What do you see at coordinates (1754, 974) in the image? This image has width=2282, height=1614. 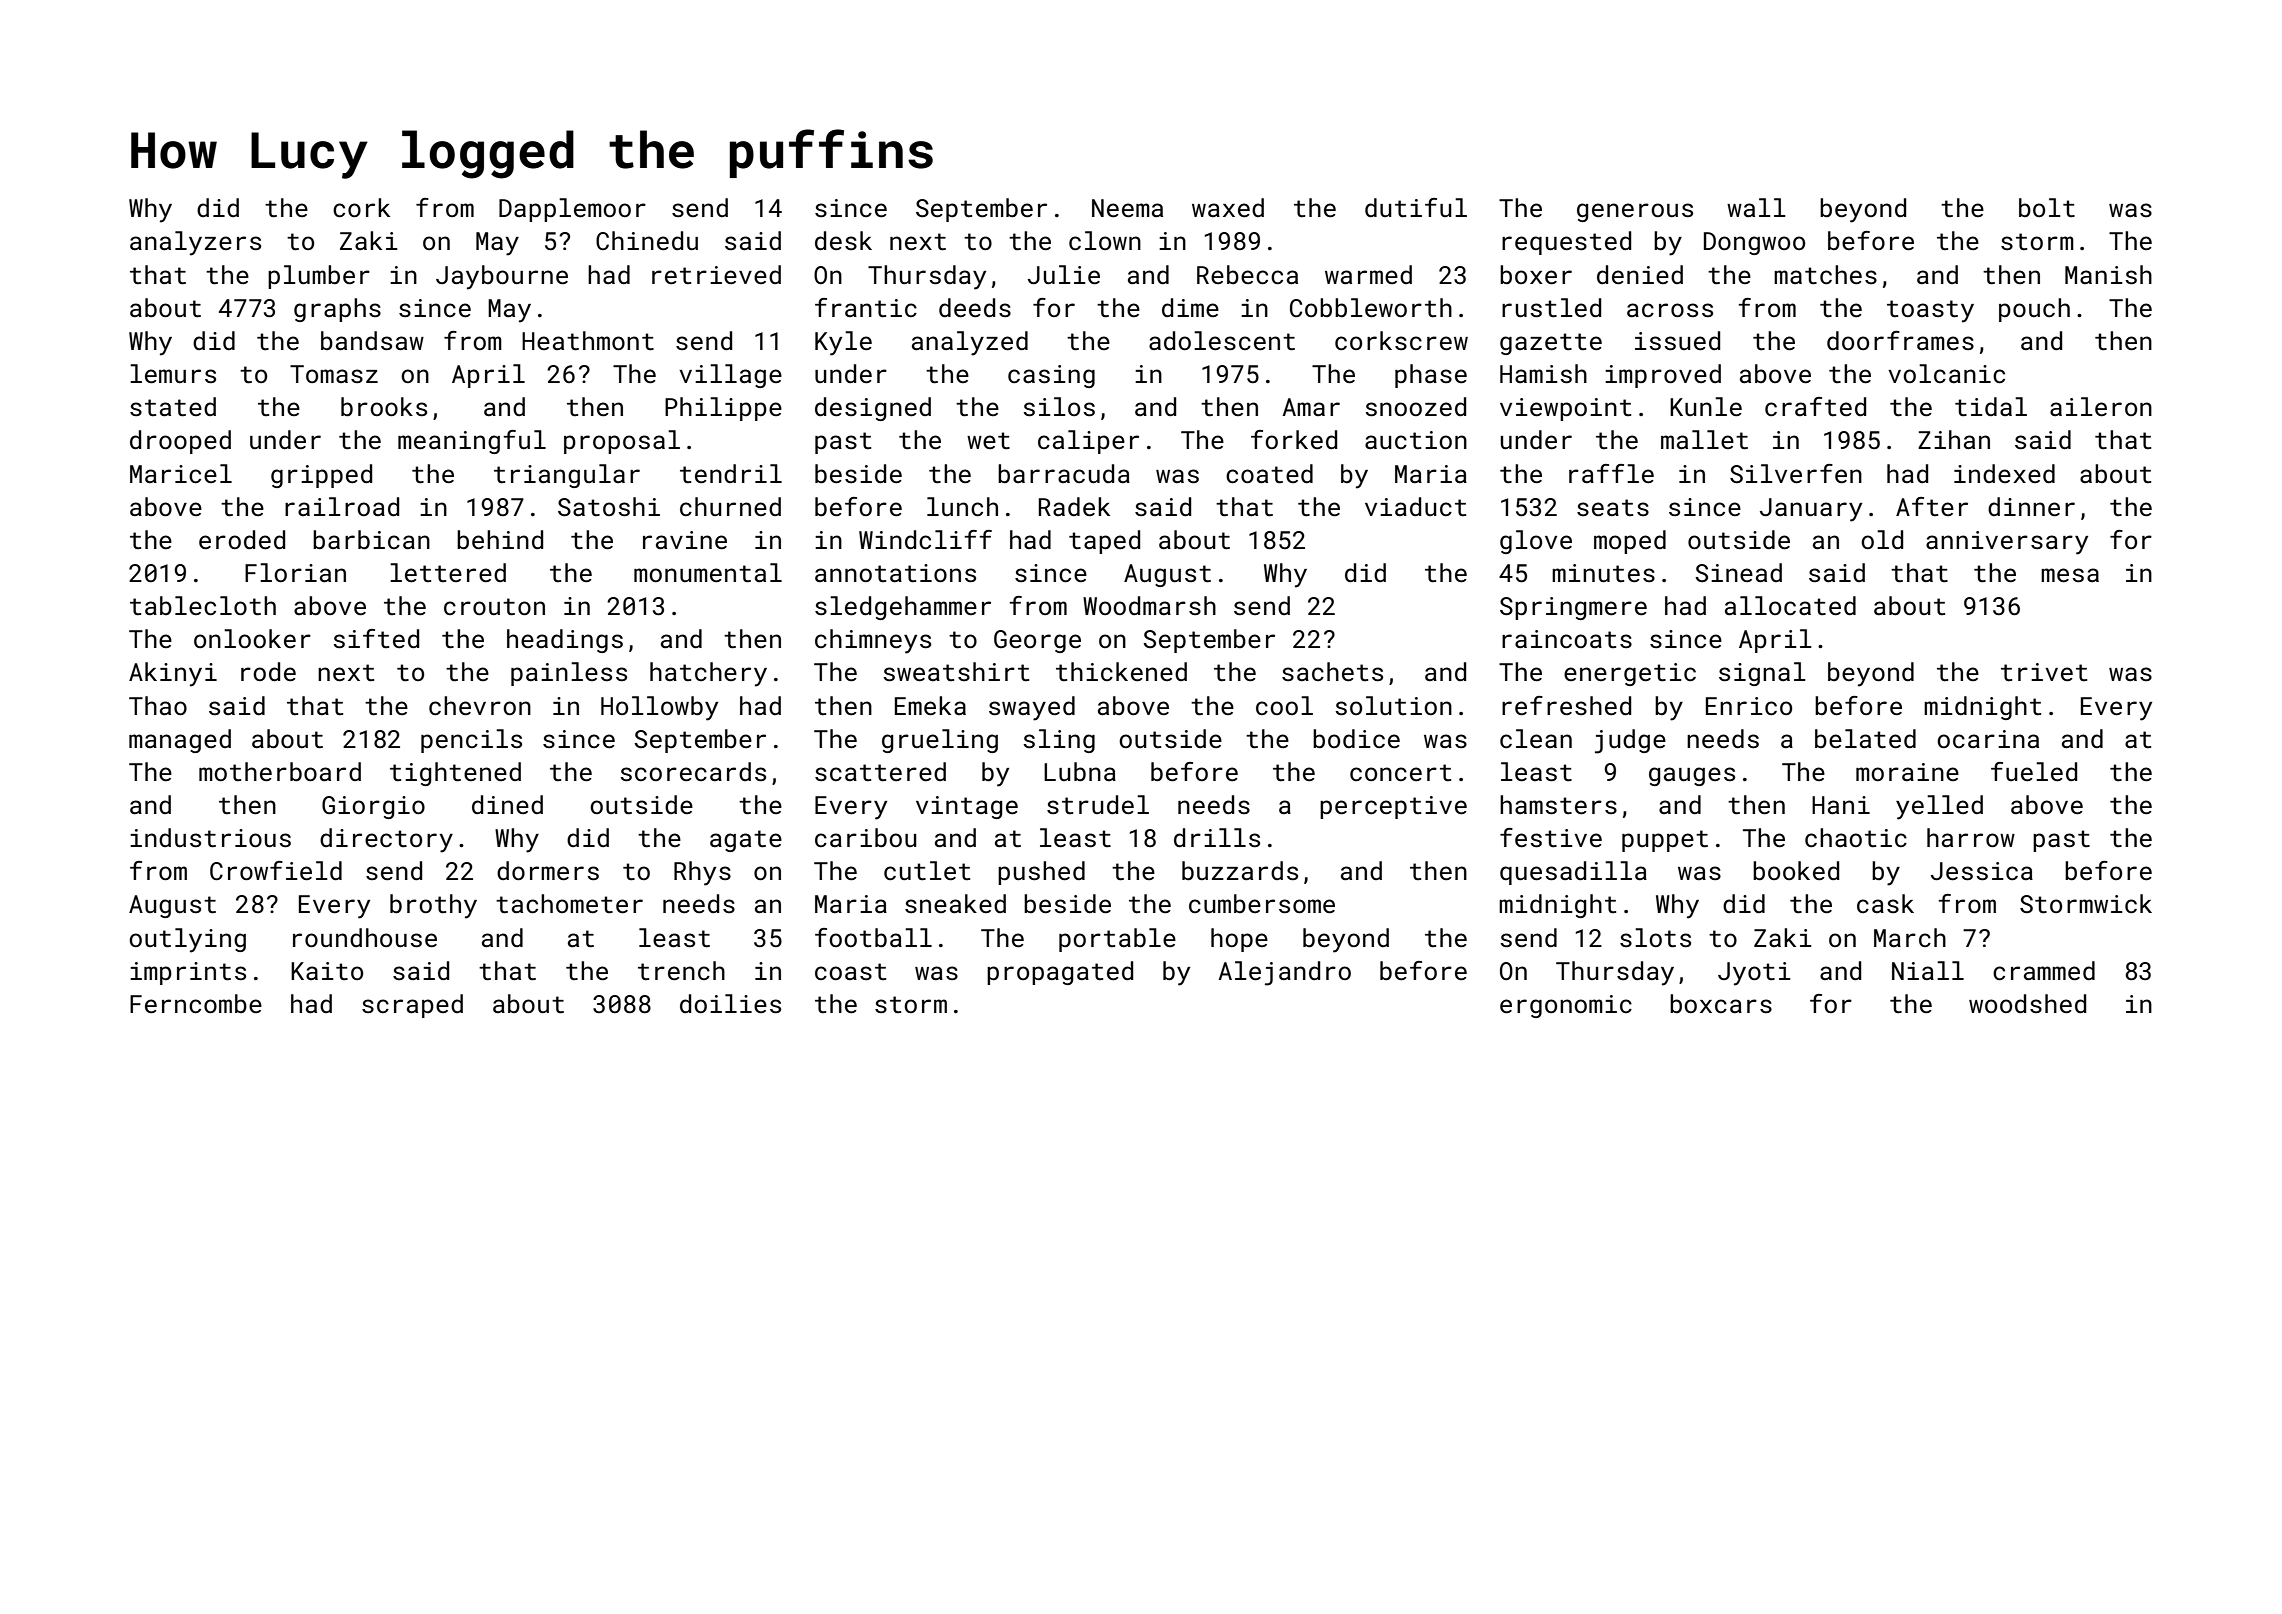 I see `Jyoti` at bounding box center [1754, 974].
